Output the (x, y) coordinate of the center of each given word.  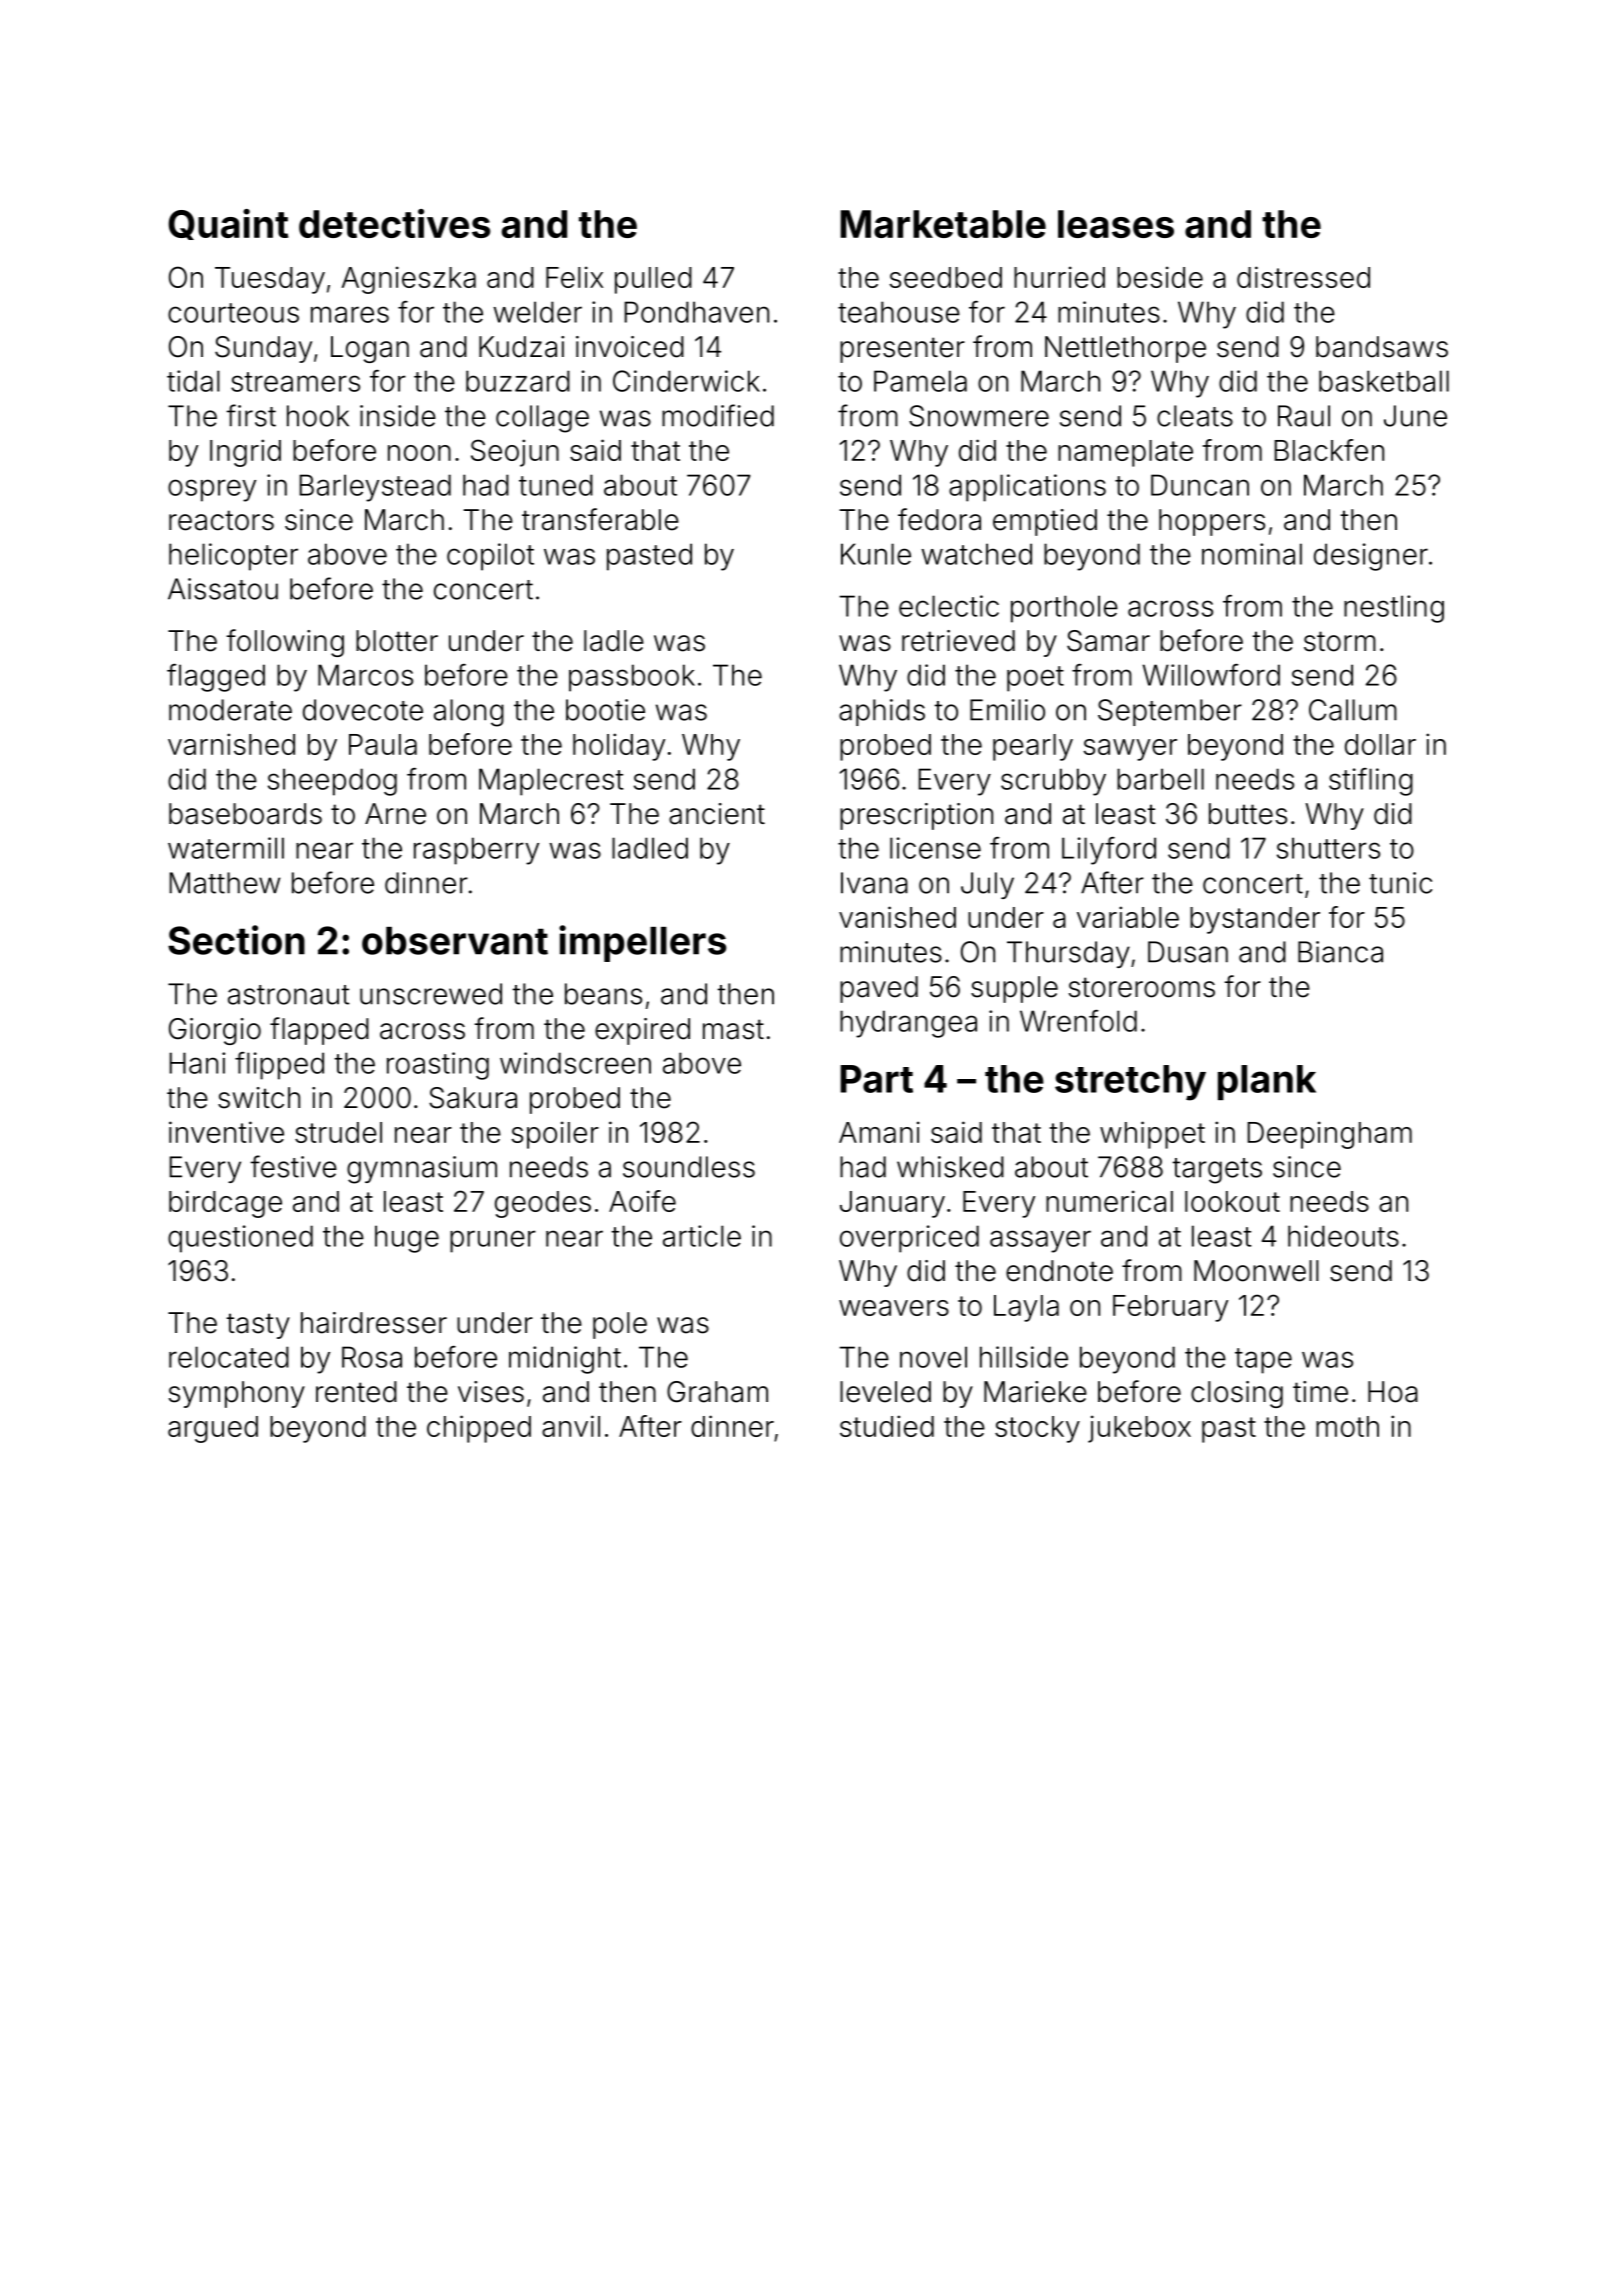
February (1170, 1308)
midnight (565, 1360)
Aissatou (223, 589)
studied (887, 1426)
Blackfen (1329, 450)
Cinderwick (686, 381)
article (702, 1236)
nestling (1394, 609)
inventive (226, 1132)
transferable (600, 519)
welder (537, 312)
